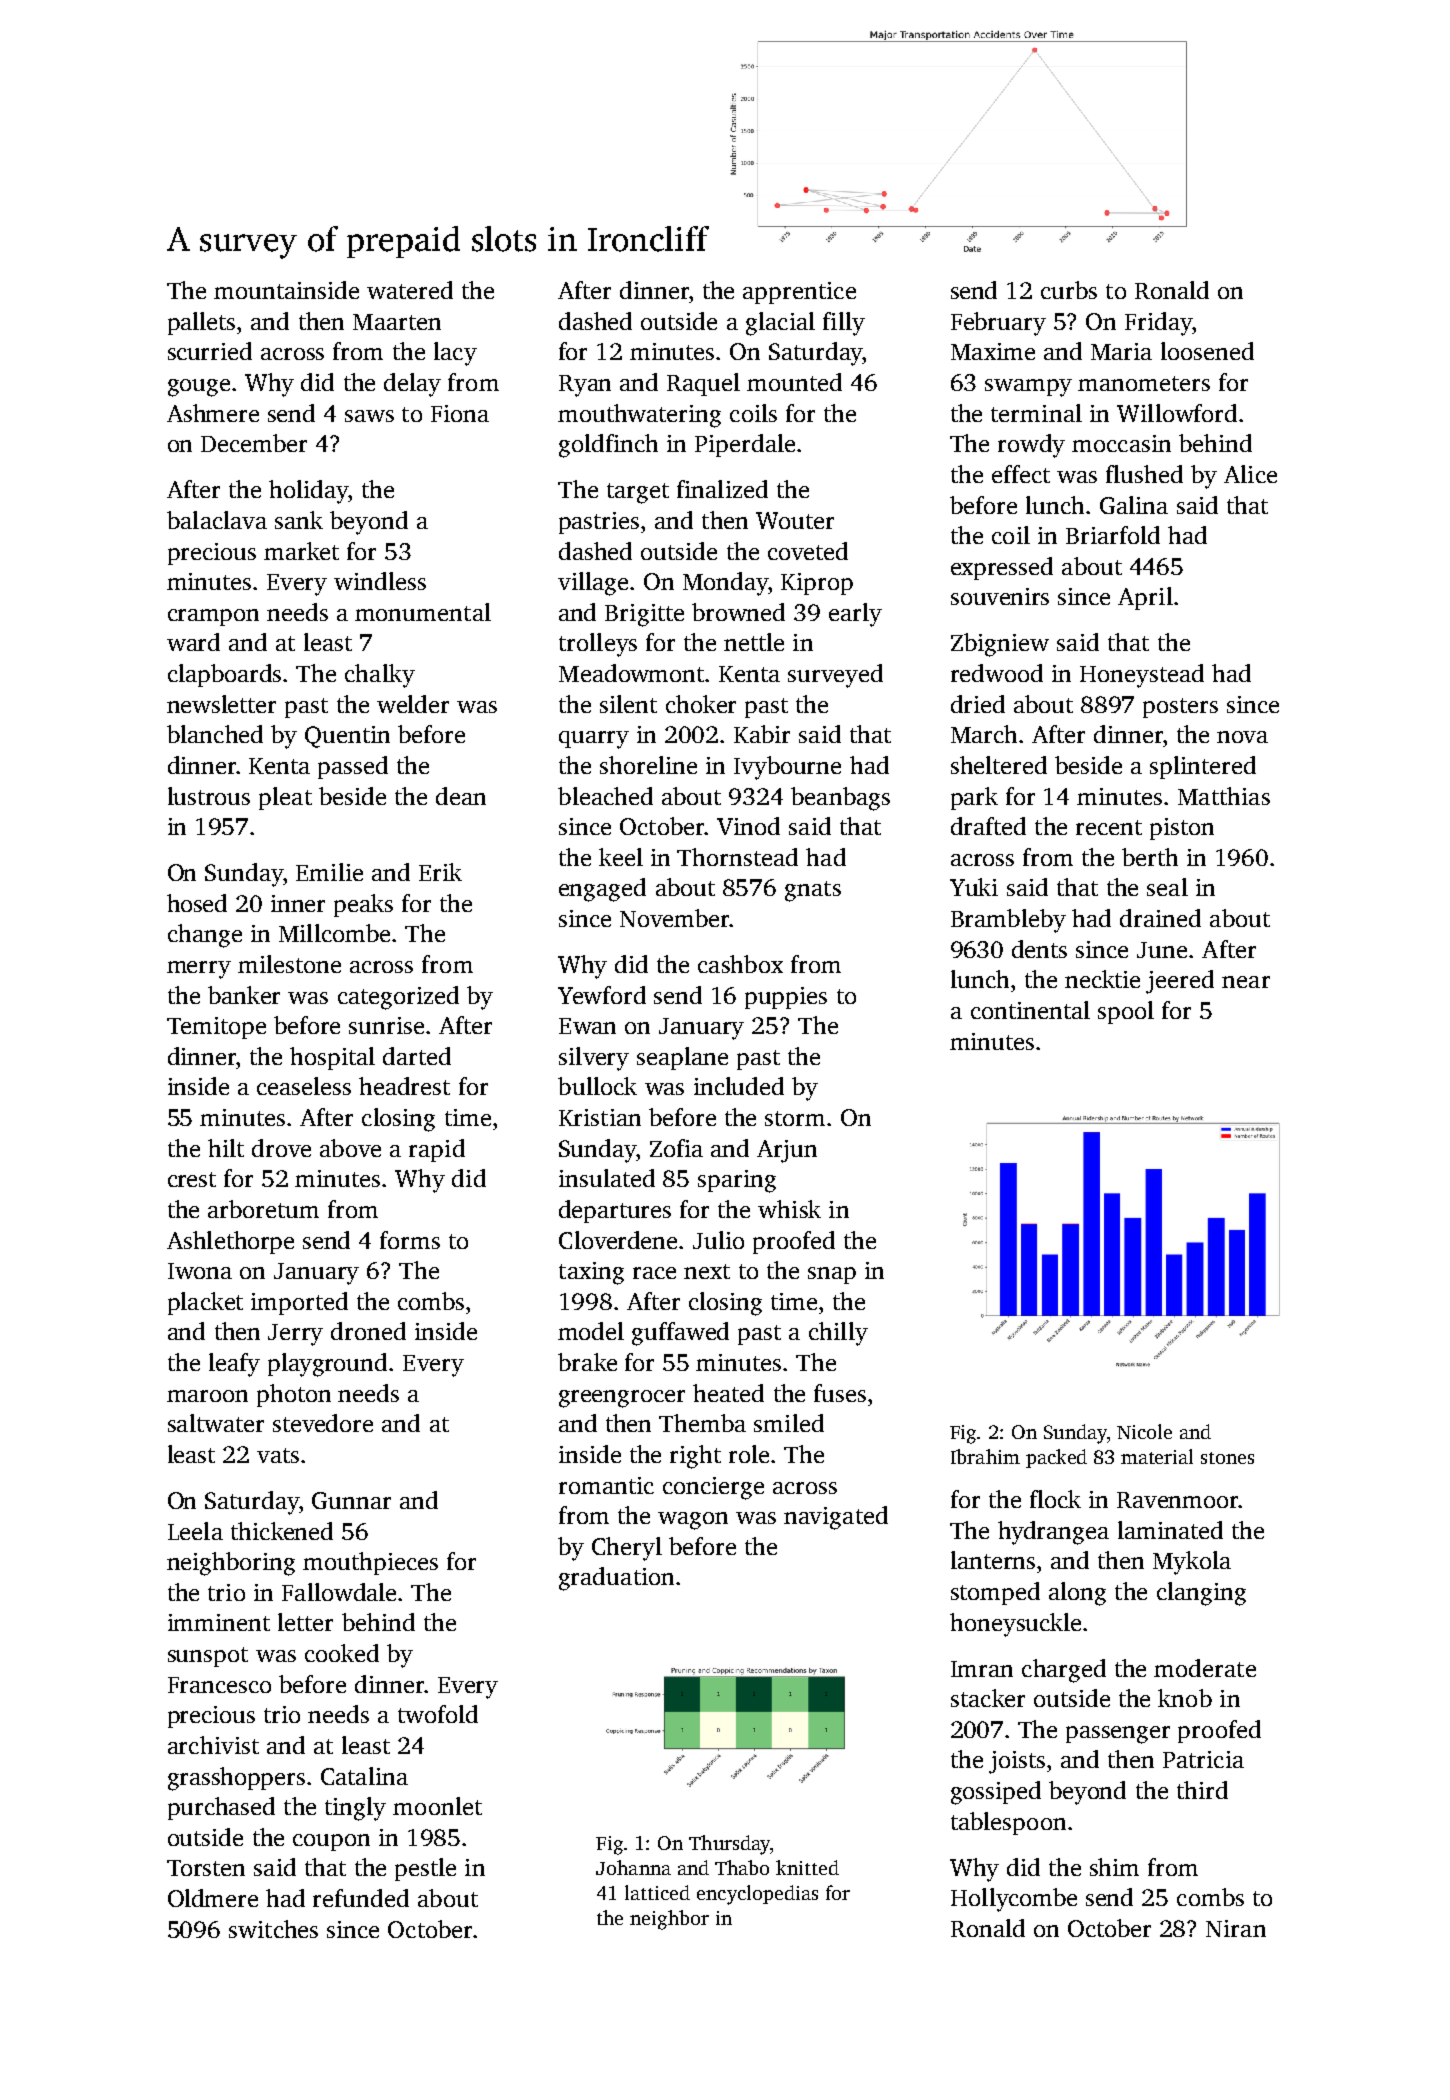 This page has height=2100, width=1450. What do you see at coordinates (780, 324) in the page?
I see `glacial` at bounding box center [780, 324].
